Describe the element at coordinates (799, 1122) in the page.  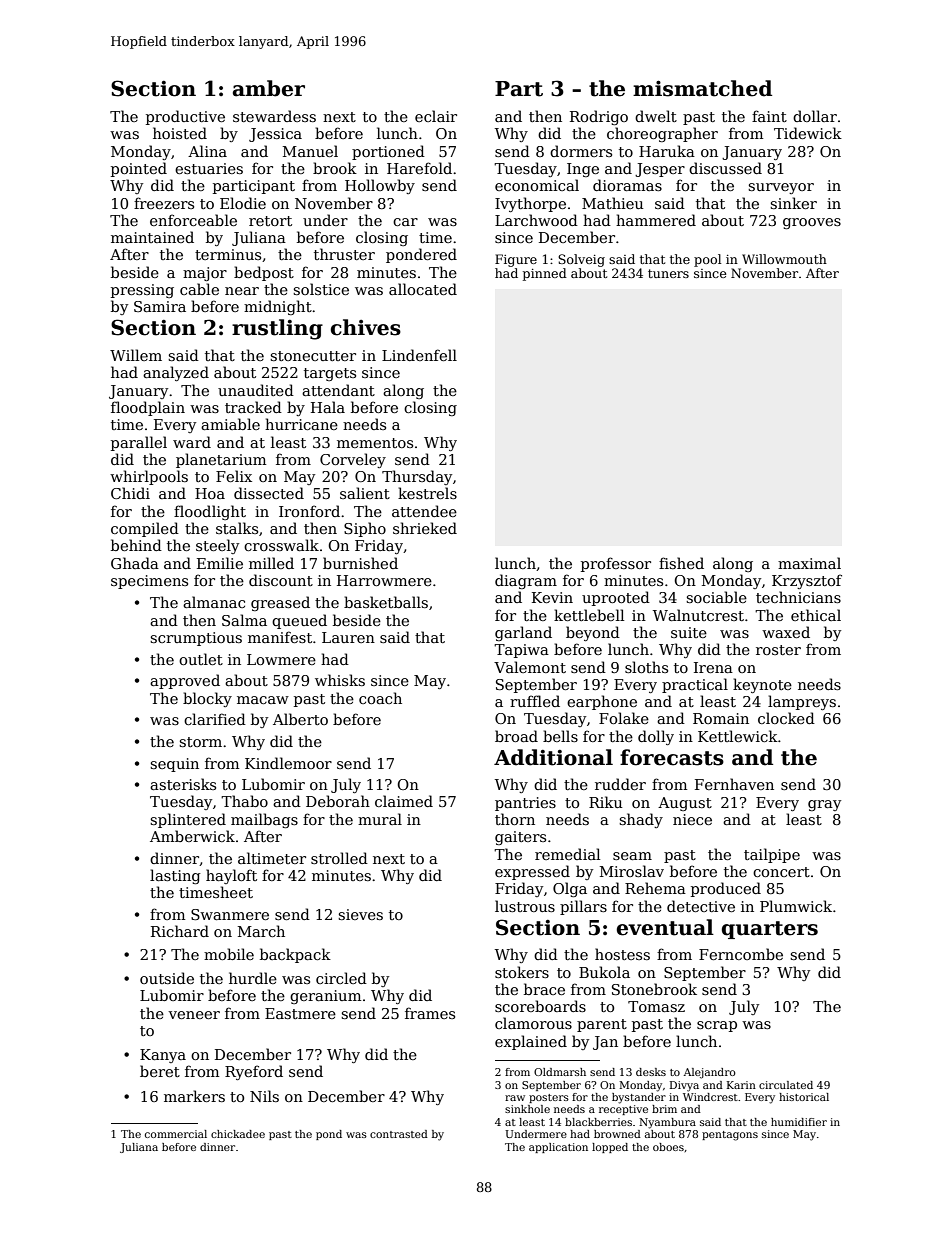
I see `humidifier` at that location.
